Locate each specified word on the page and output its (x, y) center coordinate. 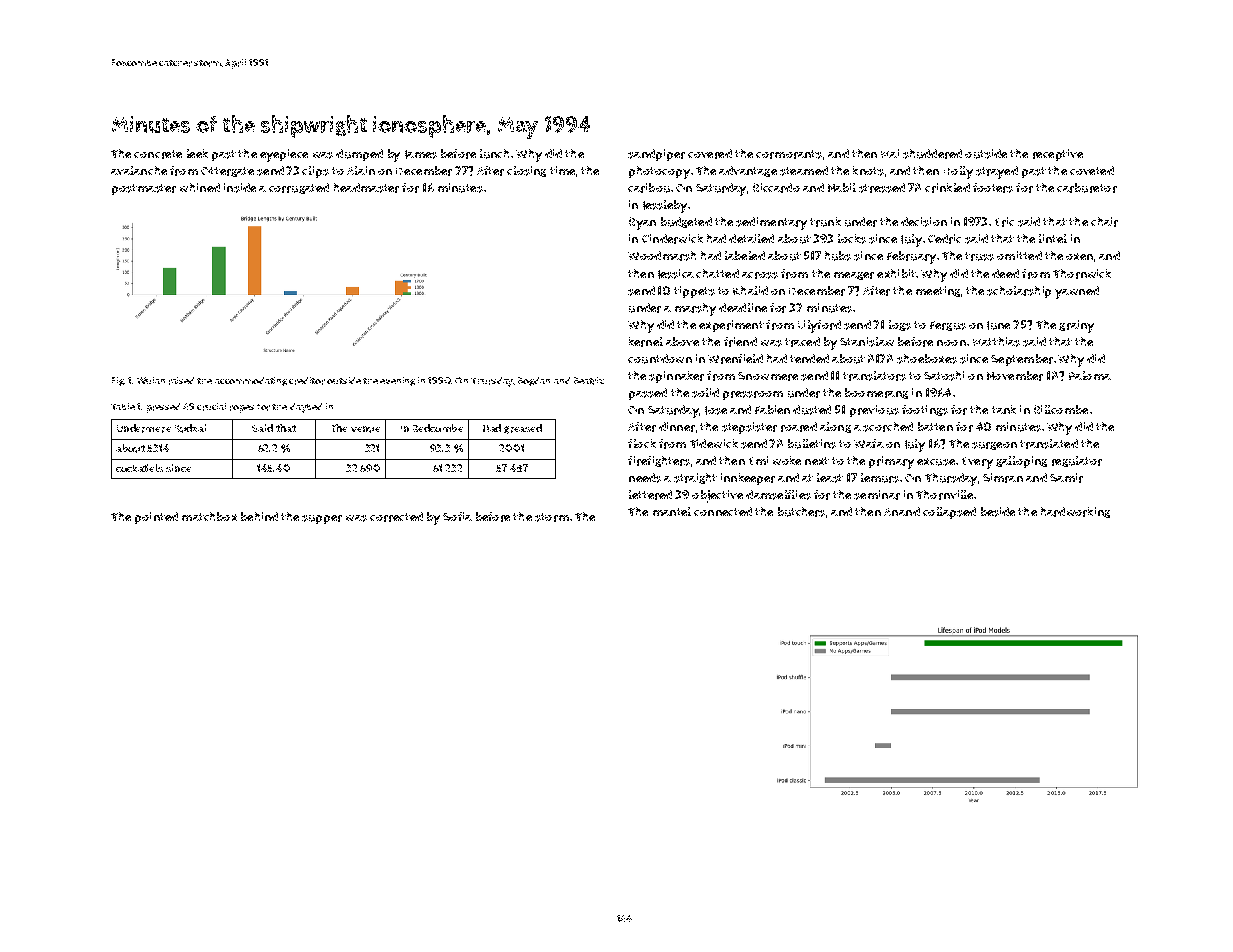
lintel (1053, 238)
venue (365, 429)
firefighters (659, 461)
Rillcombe (1061, 409)
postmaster (144, 189)
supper (322, 519)
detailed (751, 238)
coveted (1092, 170)
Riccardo (776, 188)
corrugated (299, 188)
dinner (677, 427)
